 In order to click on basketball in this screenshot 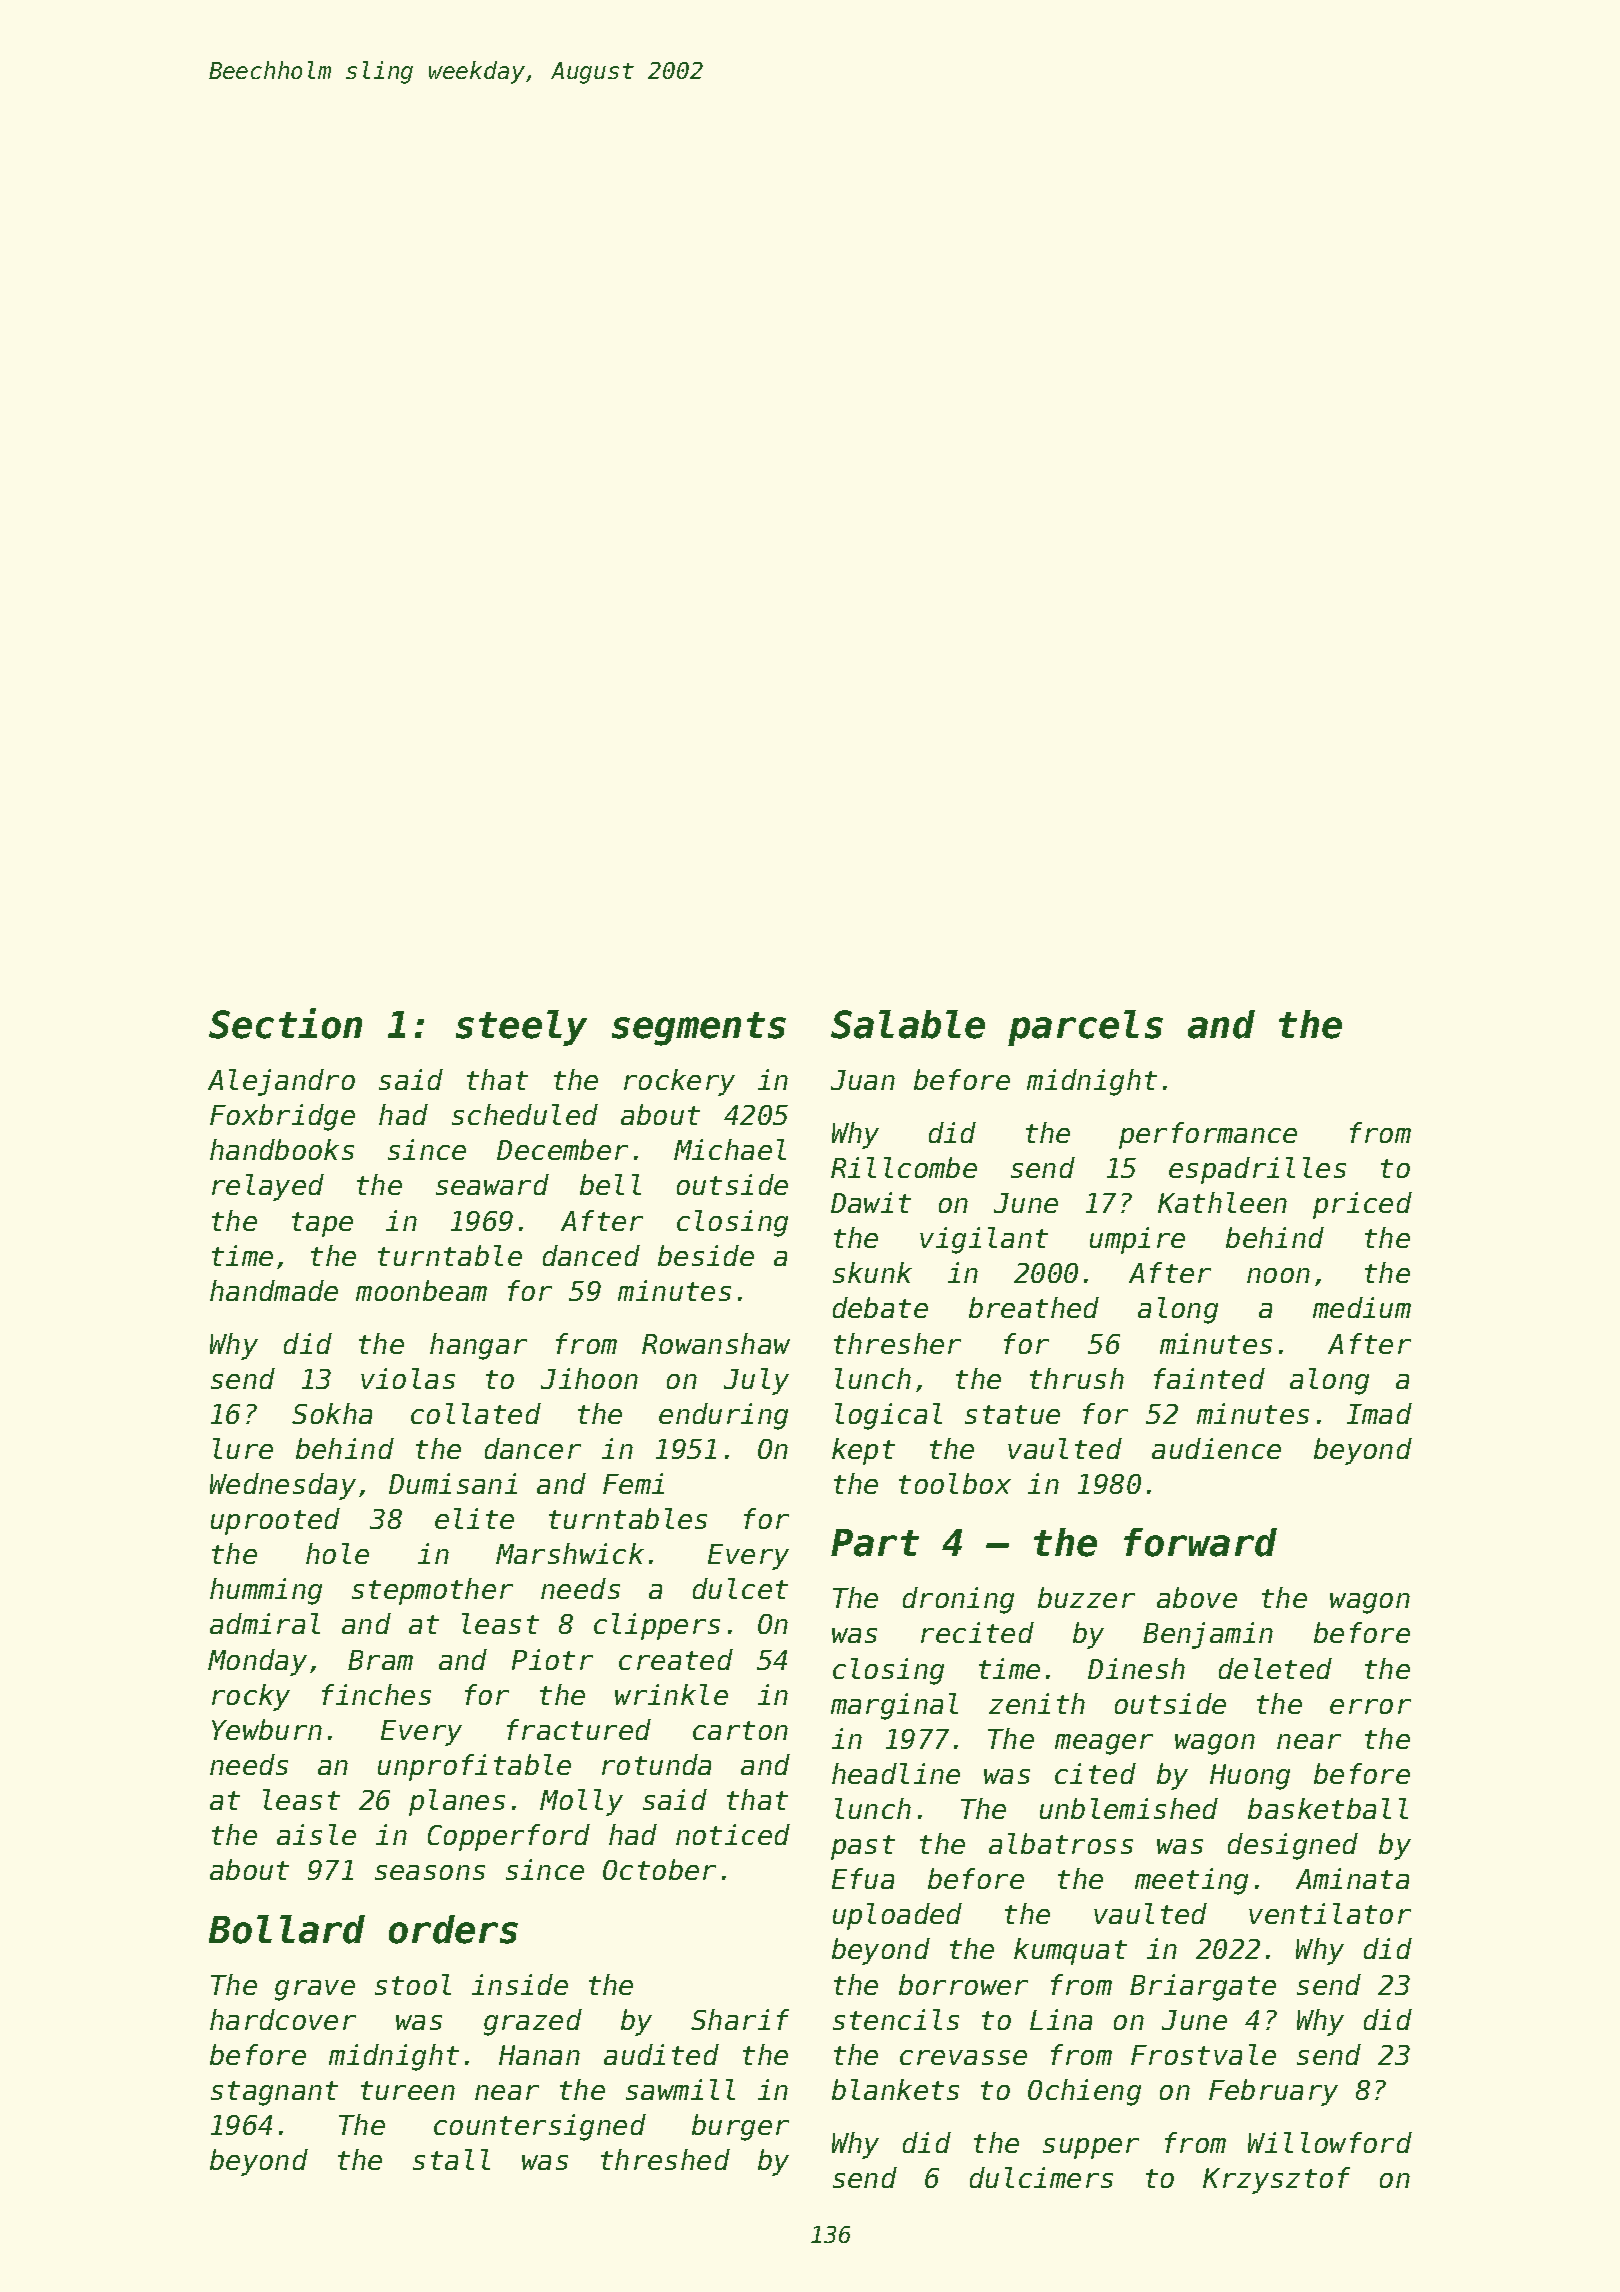, I will do `click(1328, 1808)`.
